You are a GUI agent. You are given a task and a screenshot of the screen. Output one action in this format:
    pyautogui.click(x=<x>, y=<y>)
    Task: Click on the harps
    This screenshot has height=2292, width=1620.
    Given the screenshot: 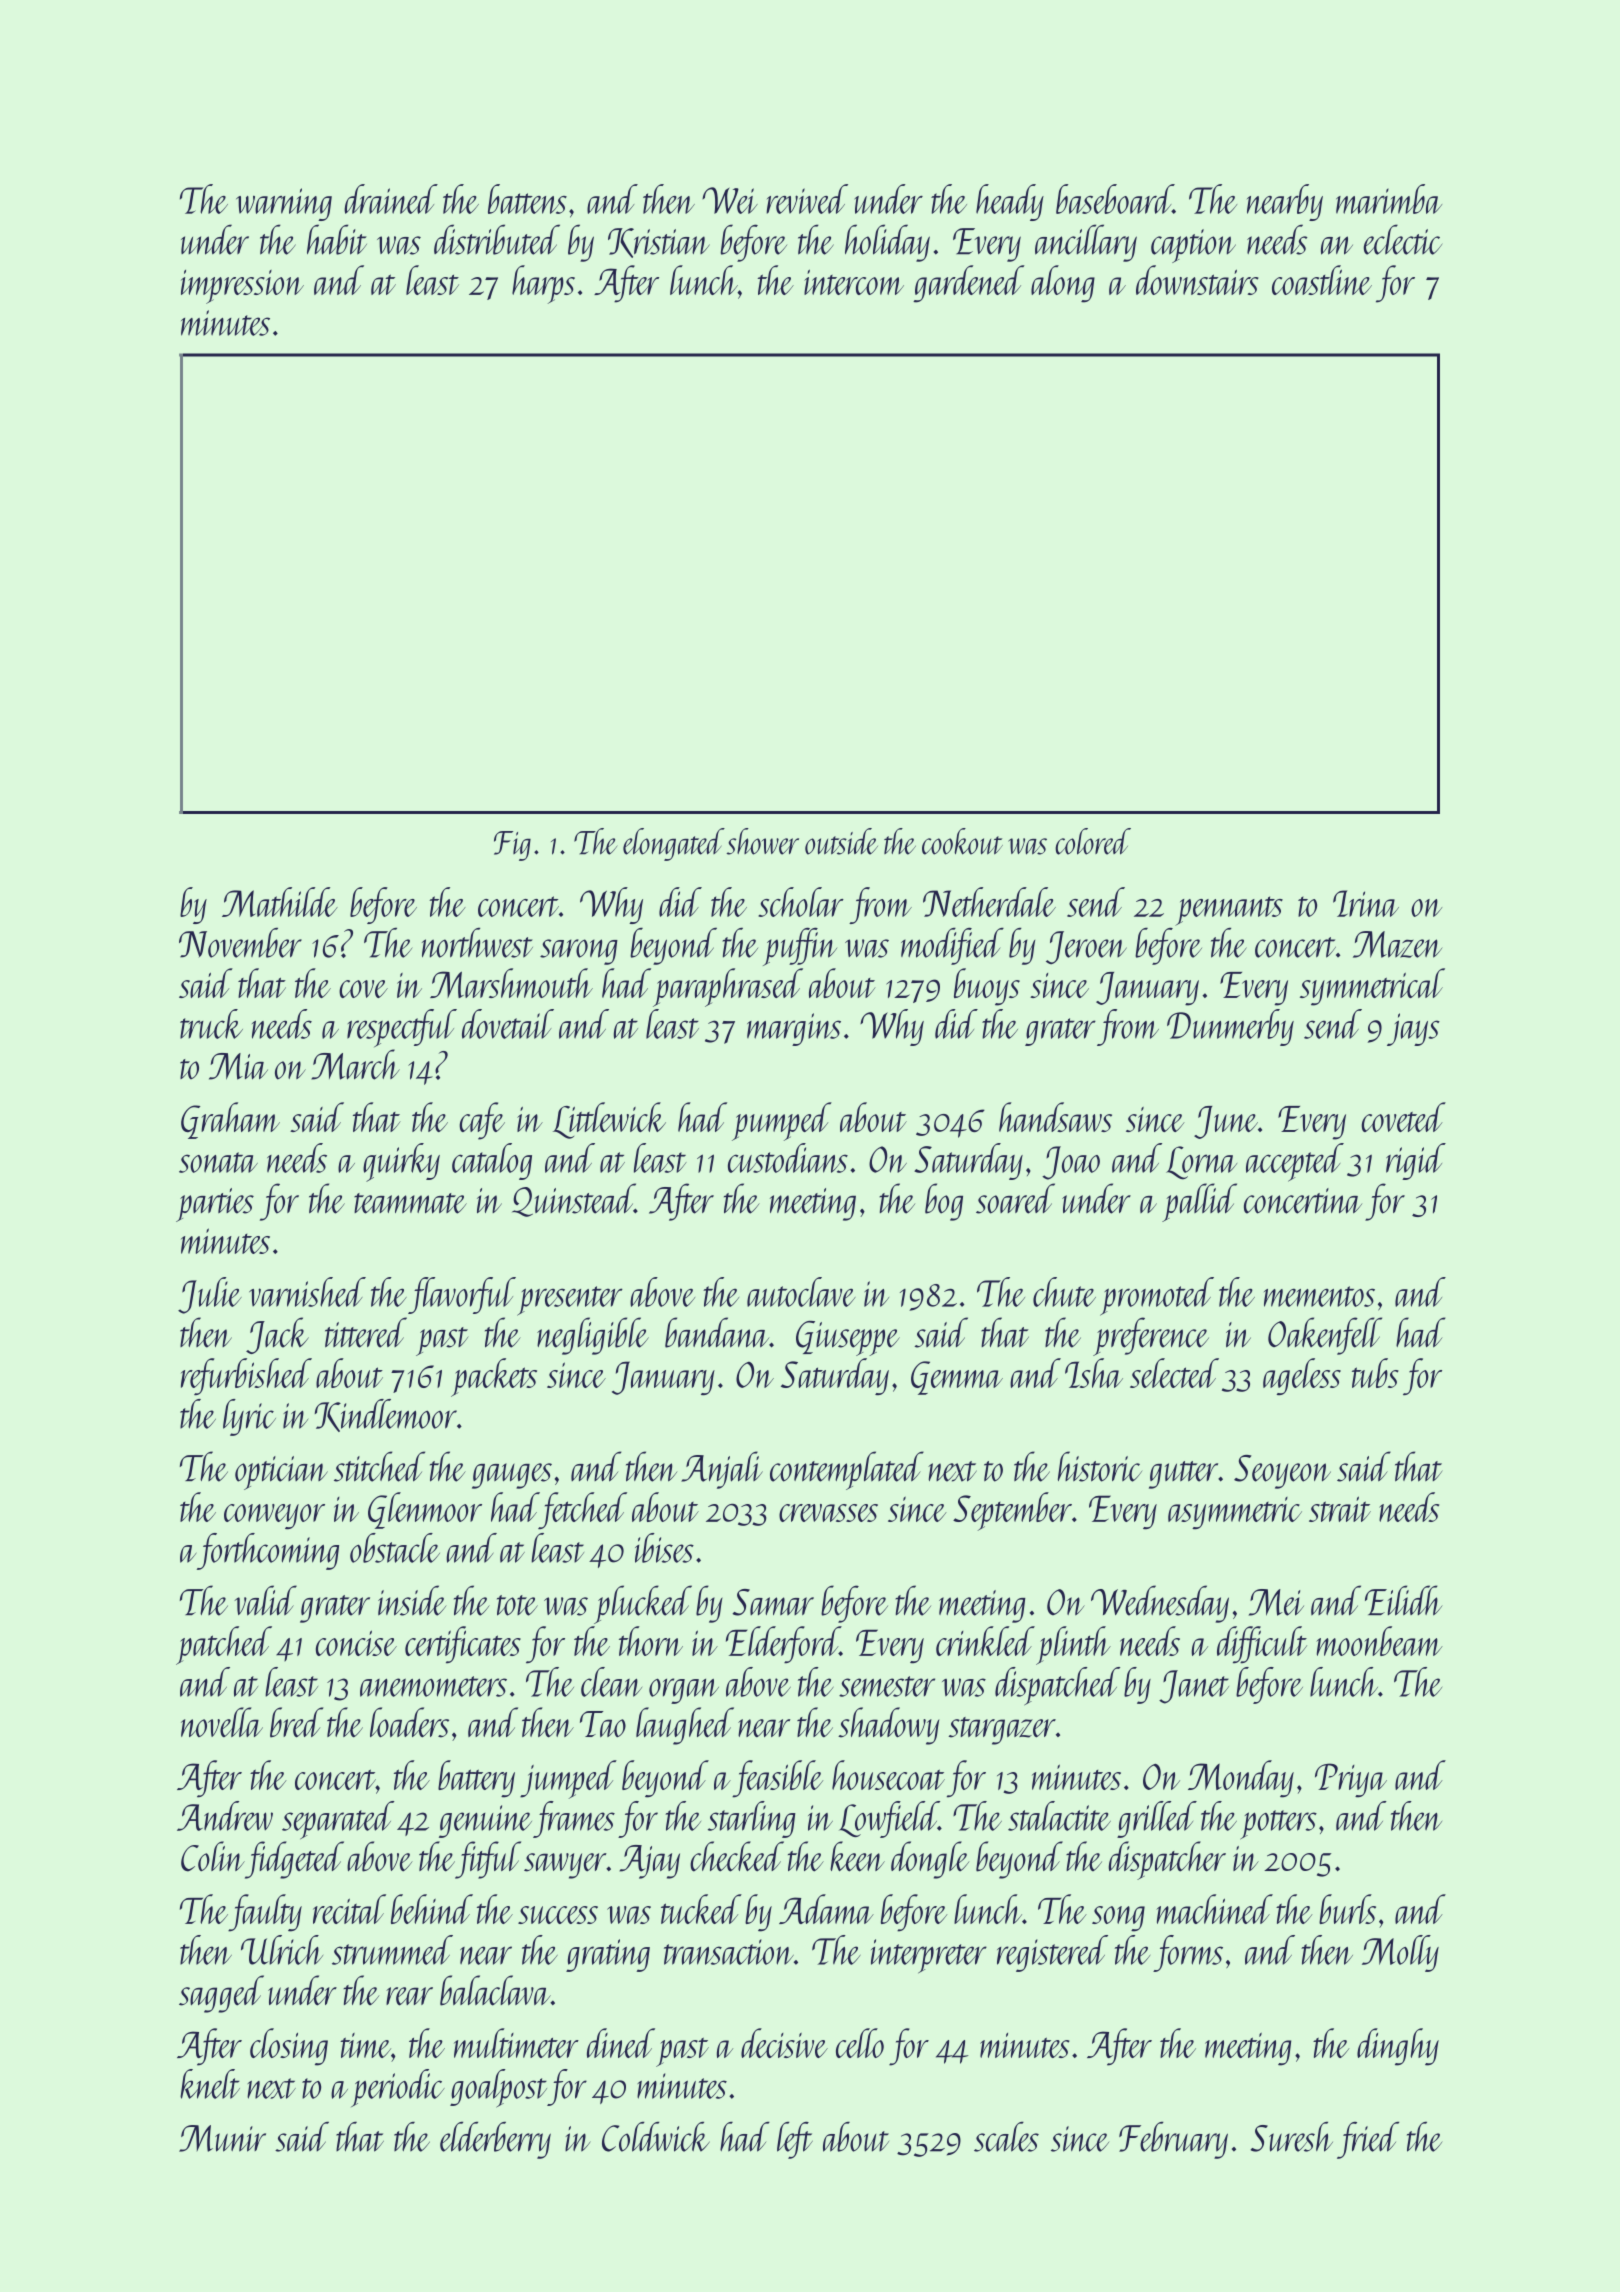 What is the action you would take?
    pyautogui.click(x=543, y=284)
